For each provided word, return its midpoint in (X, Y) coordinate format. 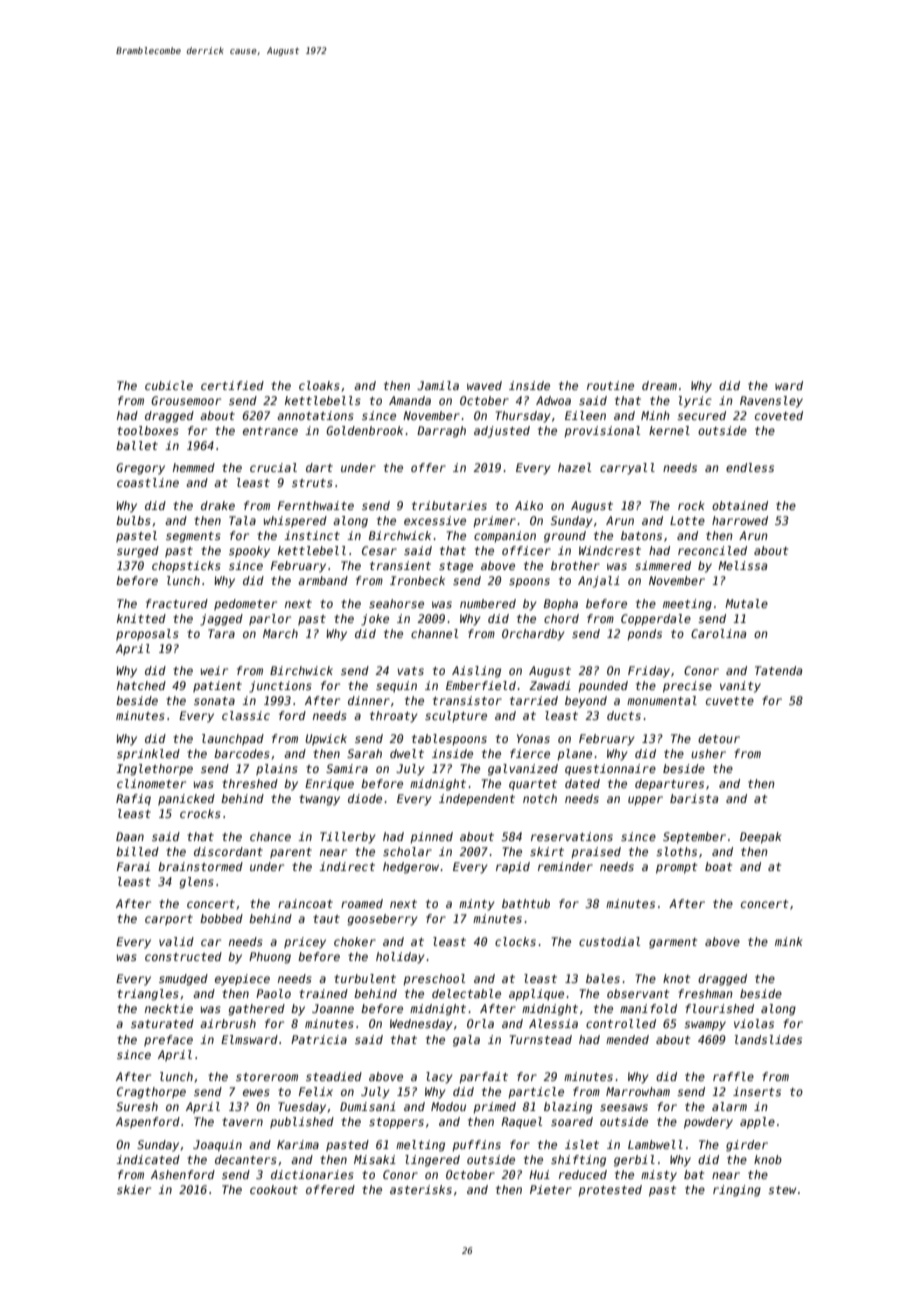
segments (193, 537)
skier (134, 1189)
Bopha (561, 605)
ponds (644, 635)
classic (246, 715)
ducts (624, 715)
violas (754, 1023)
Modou (448, 1106)
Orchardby (533, 635)
